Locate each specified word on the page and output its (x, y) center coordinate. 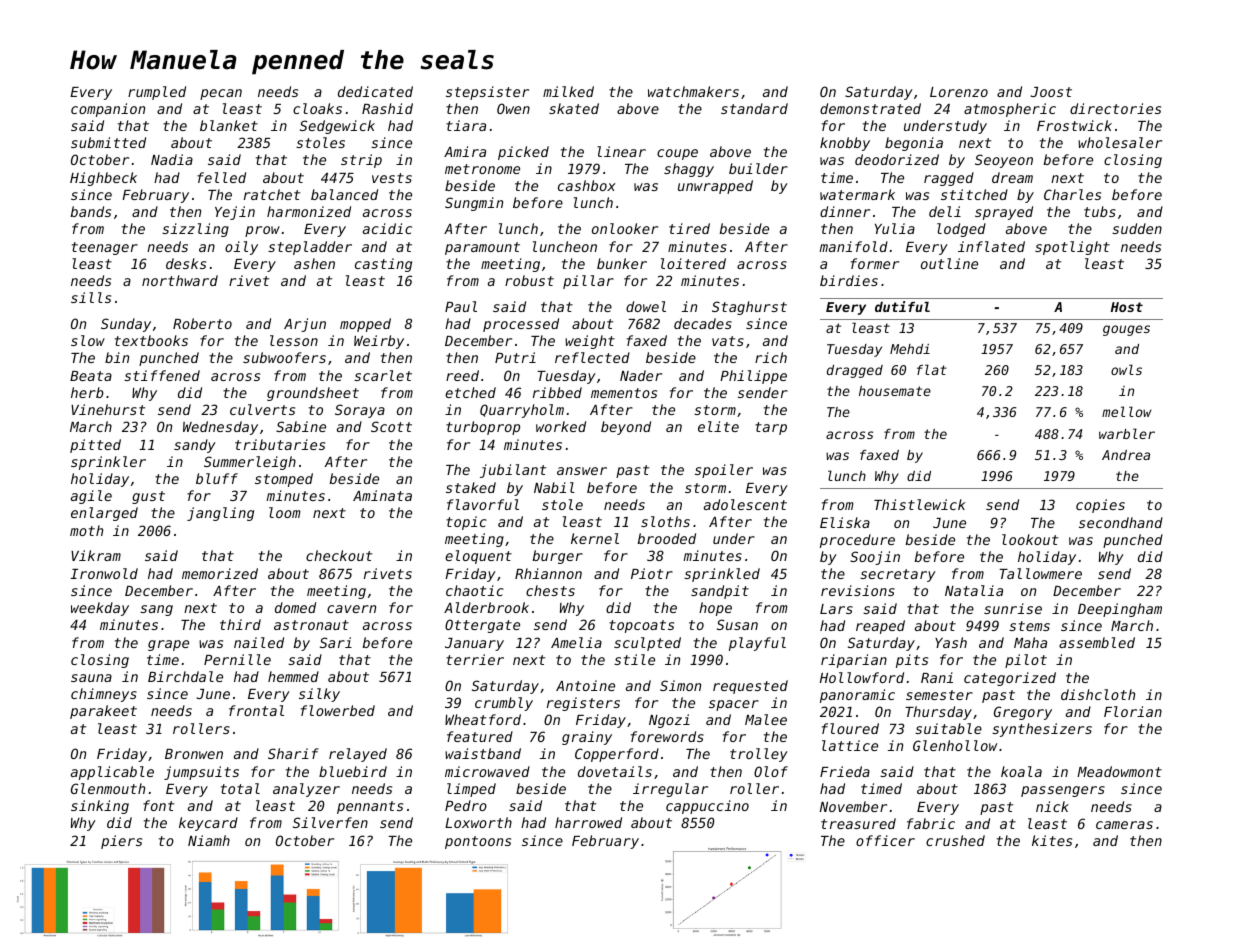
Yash (951, 642)
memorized (220, 573)
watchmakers (693, 91)
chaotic (475, 590)
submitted (108, 142)
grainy (587, 738)
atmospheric (1010, 110)
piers (121, 842)
